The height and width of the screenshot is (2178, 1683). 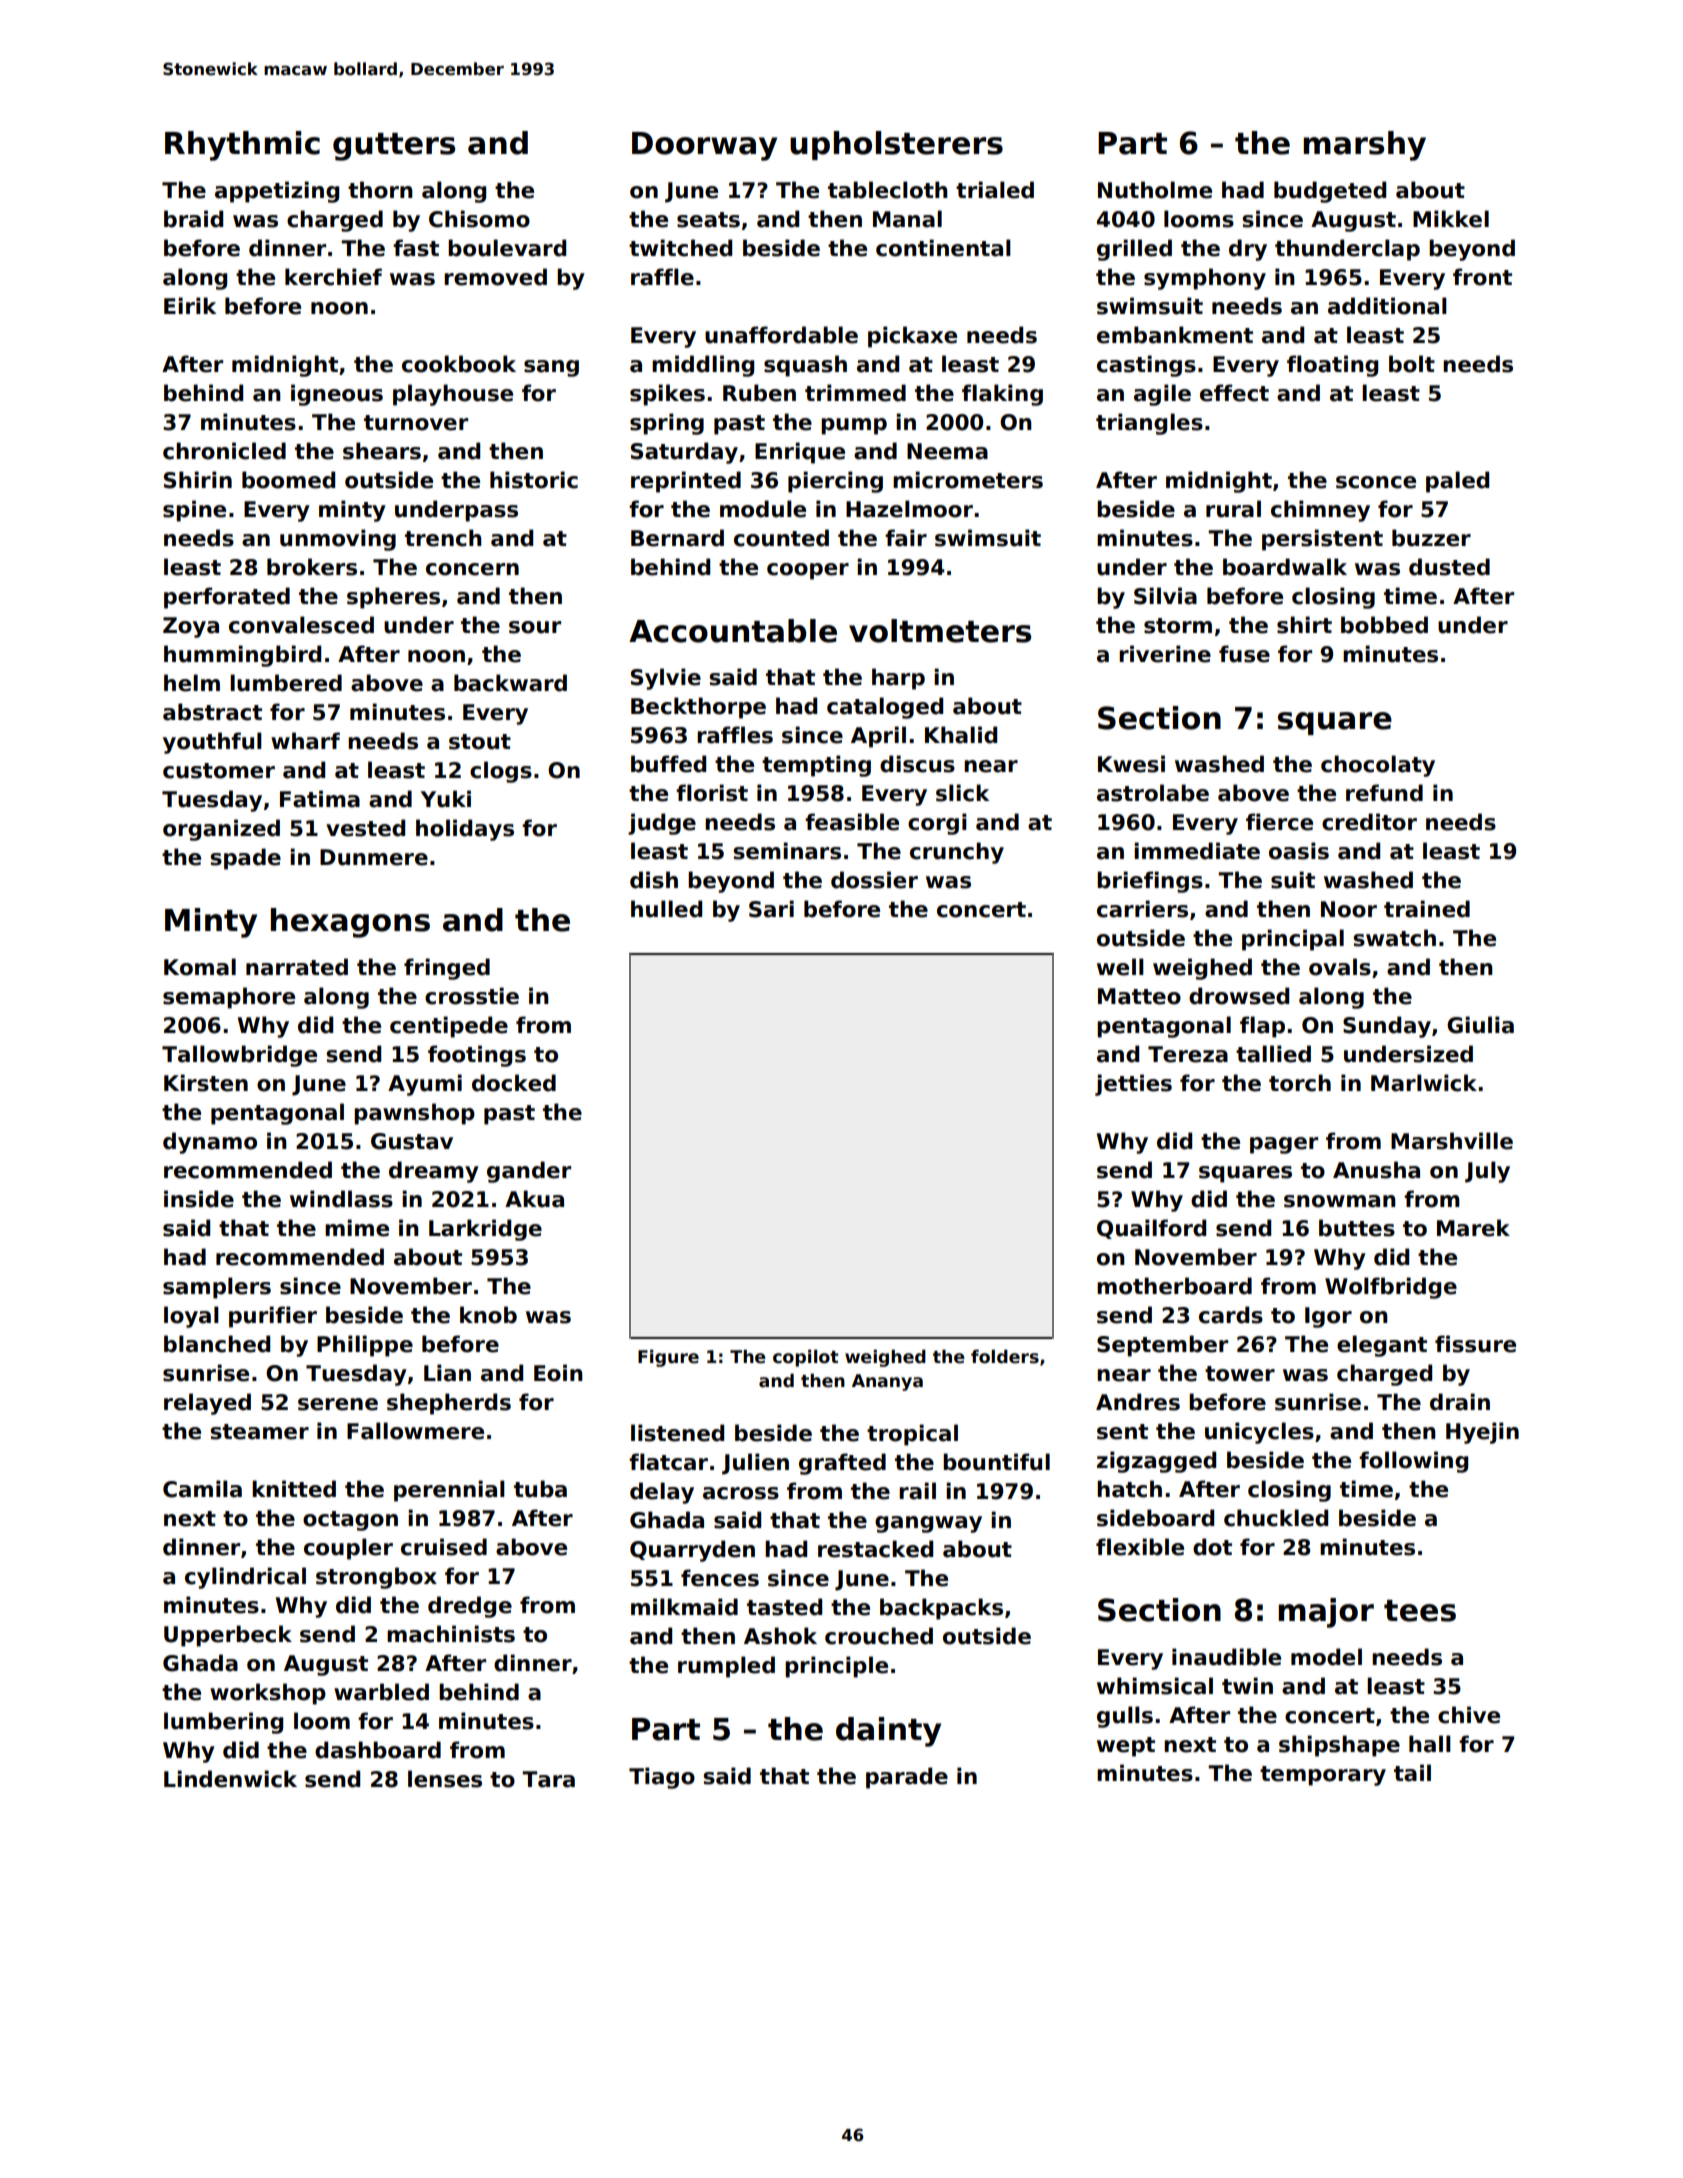 I want to click on listened, so click(x=677, y=1433).
